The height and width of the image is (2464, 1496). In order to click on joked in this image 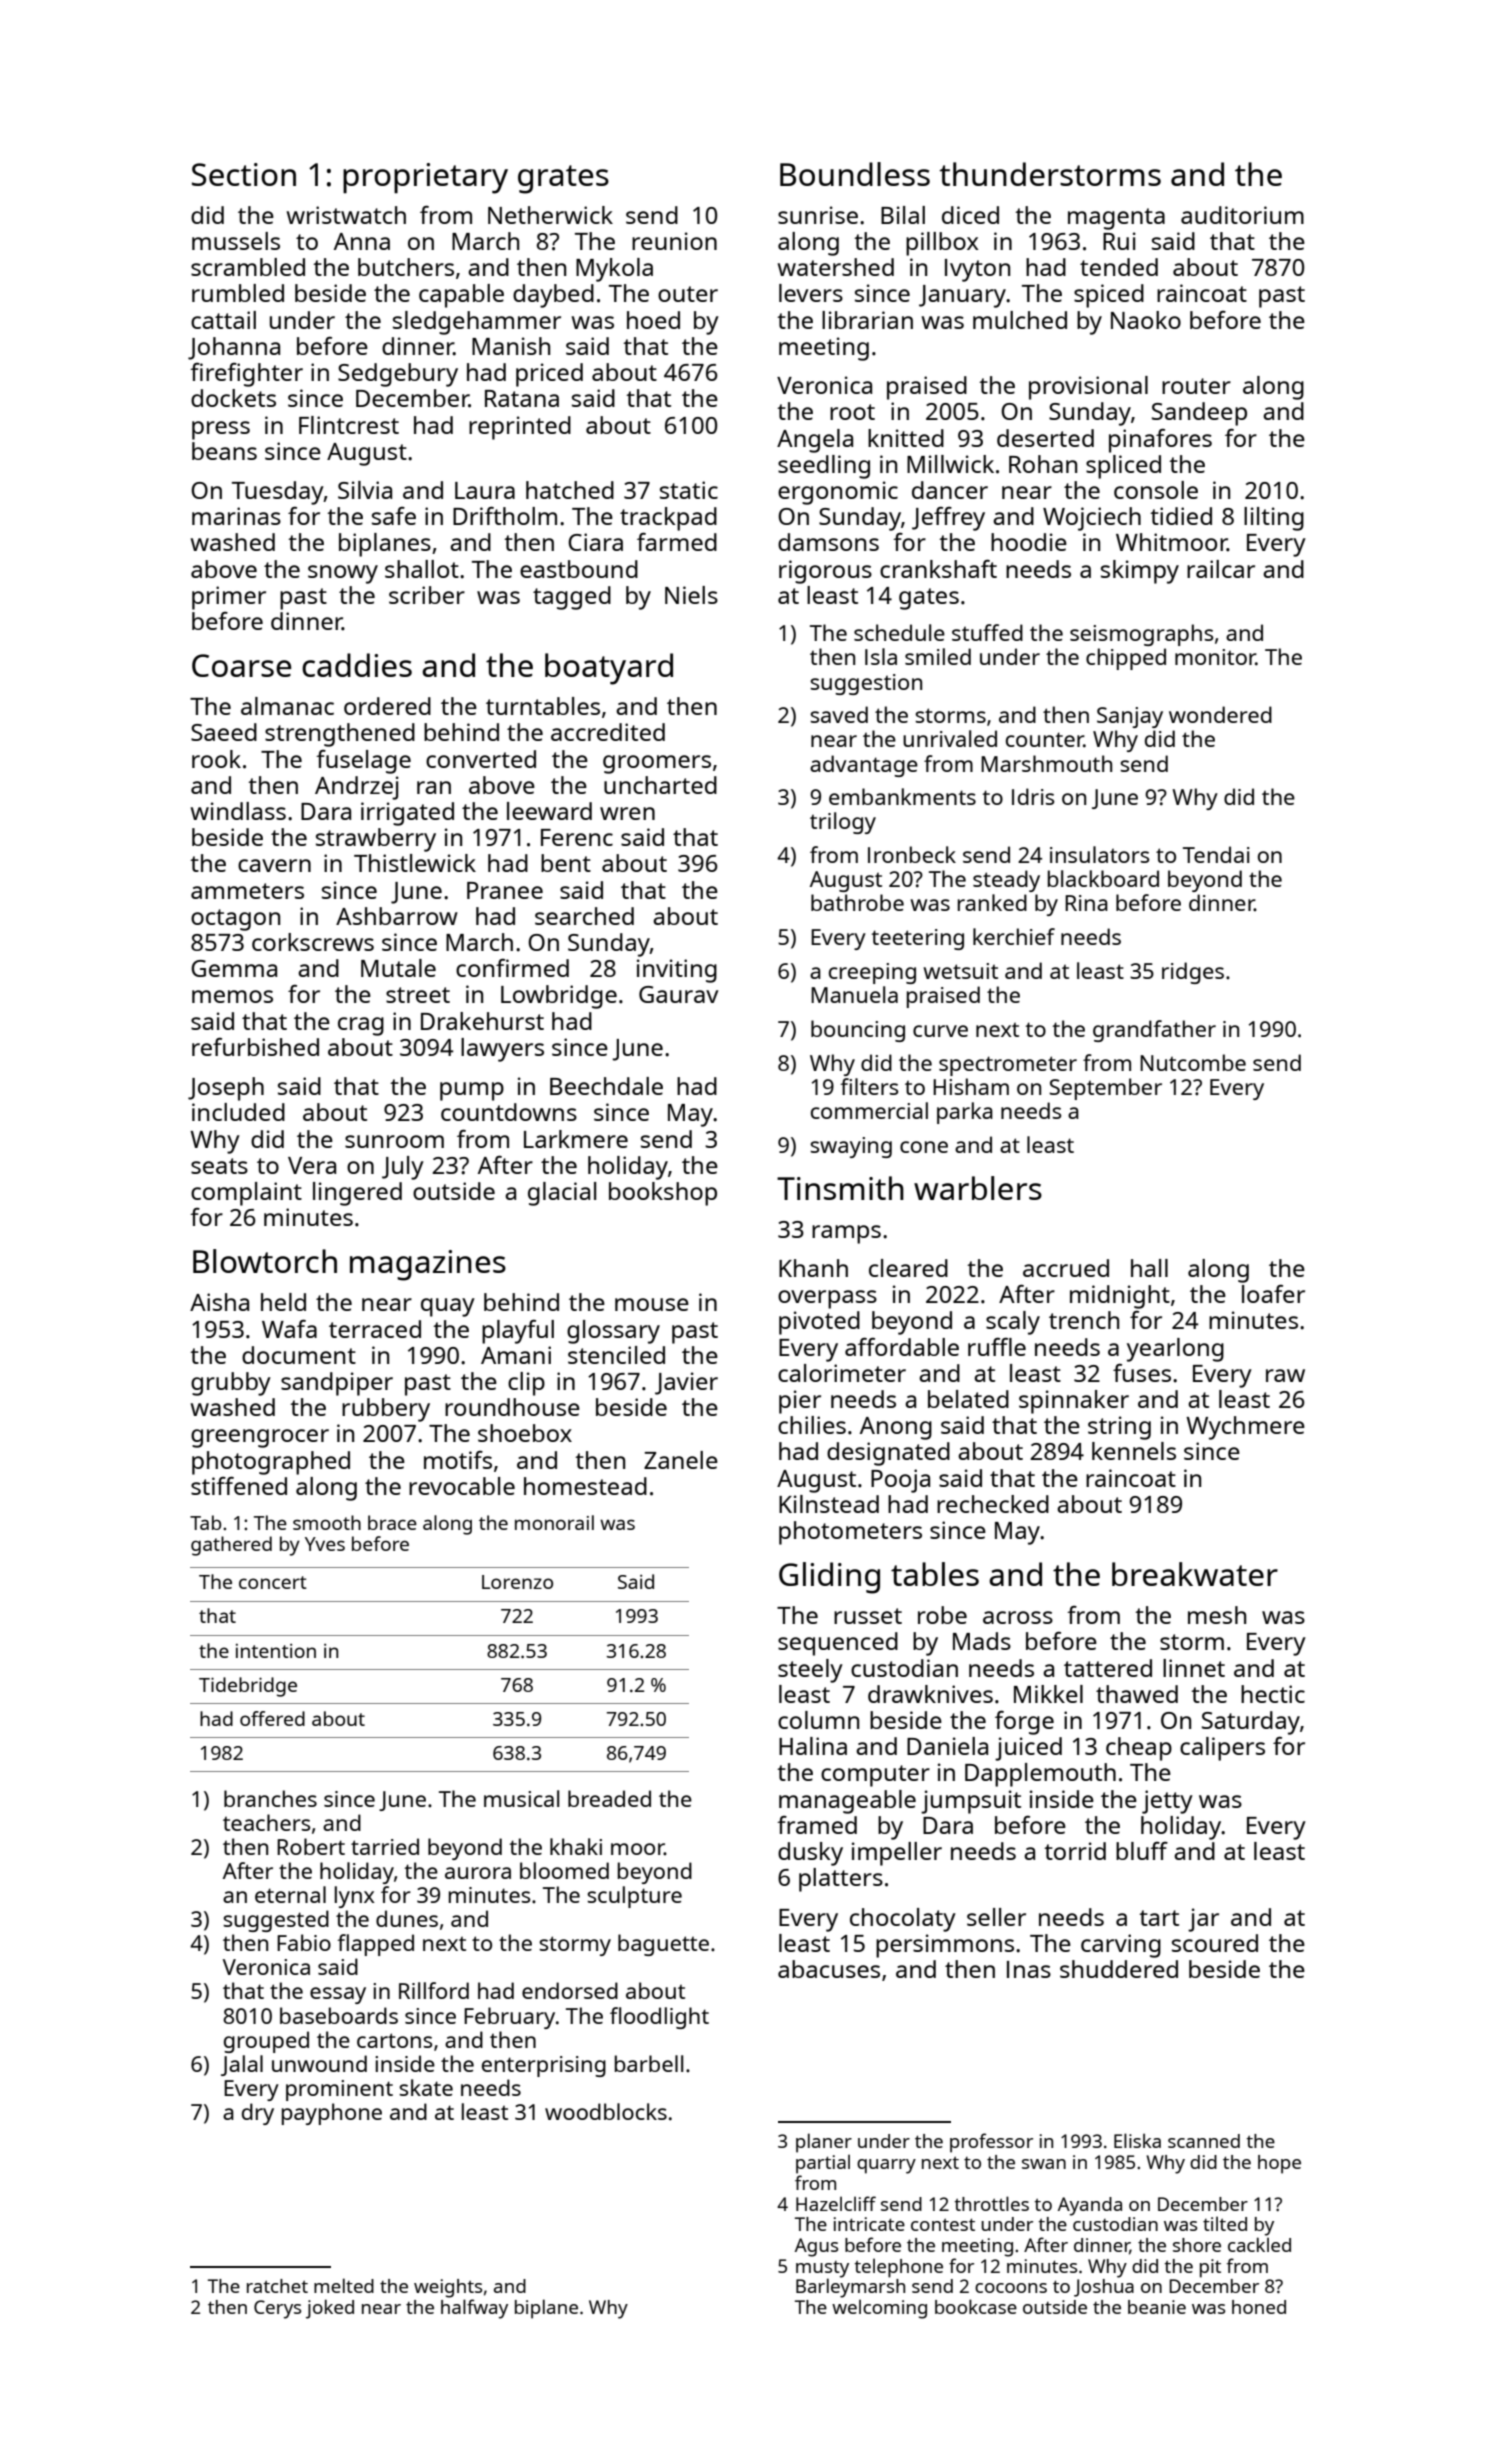, I will do `click(330, 2309)`.
